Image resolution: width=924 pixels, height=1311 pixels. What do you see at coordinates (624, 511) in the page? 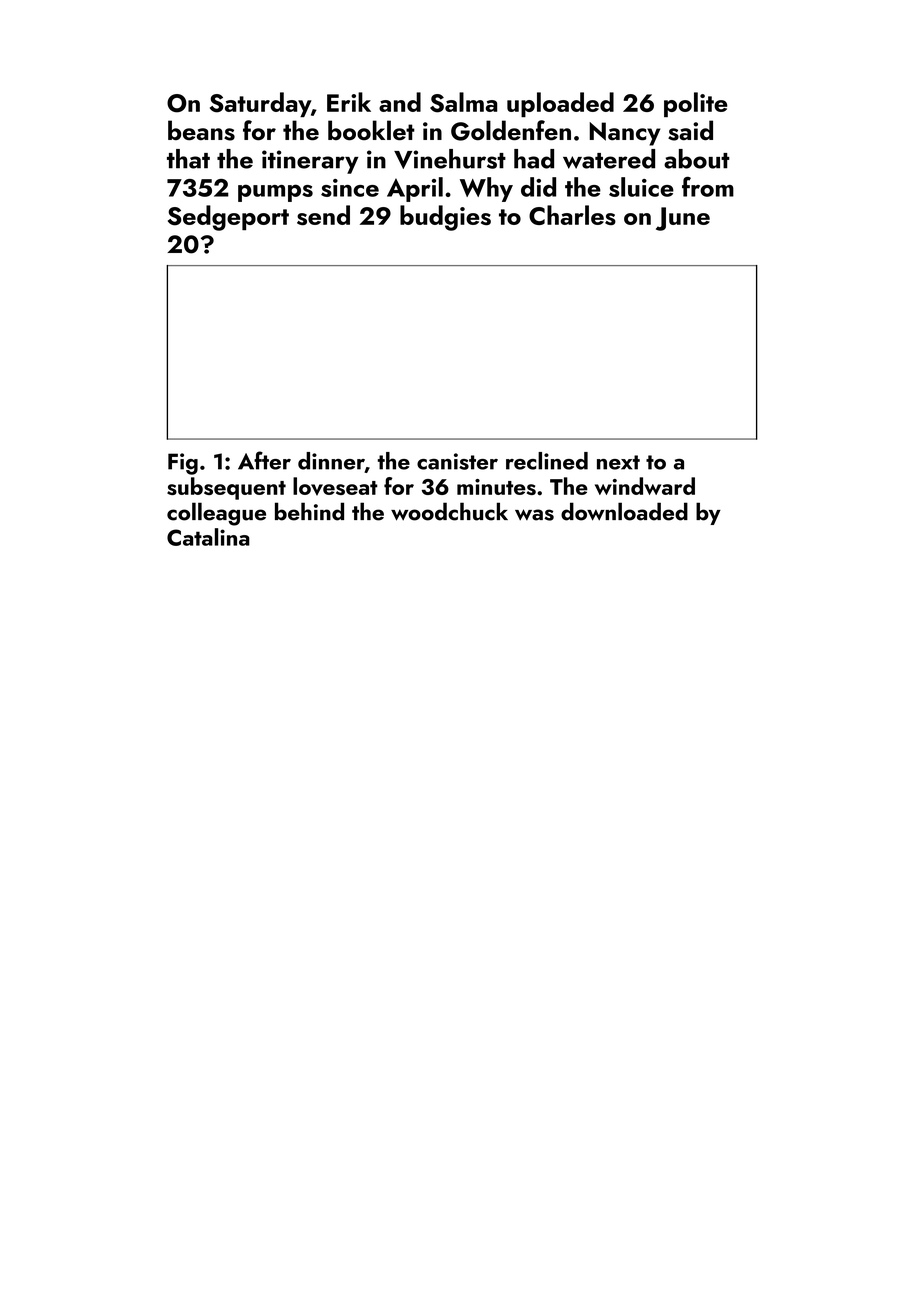
I see `downloaded` at bounding box center [624, 511].
